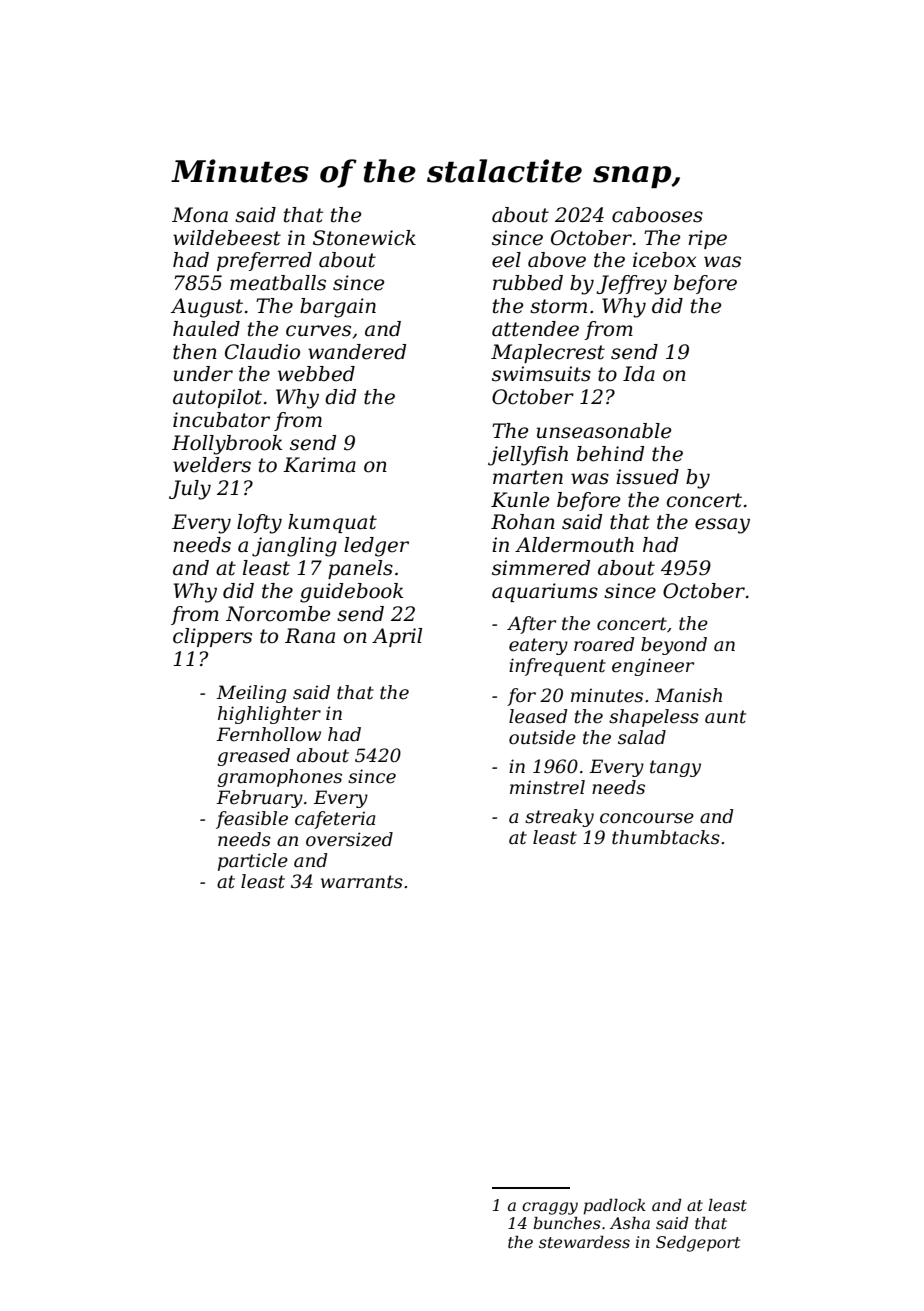 This image has width=924, height=1311. Describe the element at coordinates (630, 1223) in the image. I see `Asha` at that location.
